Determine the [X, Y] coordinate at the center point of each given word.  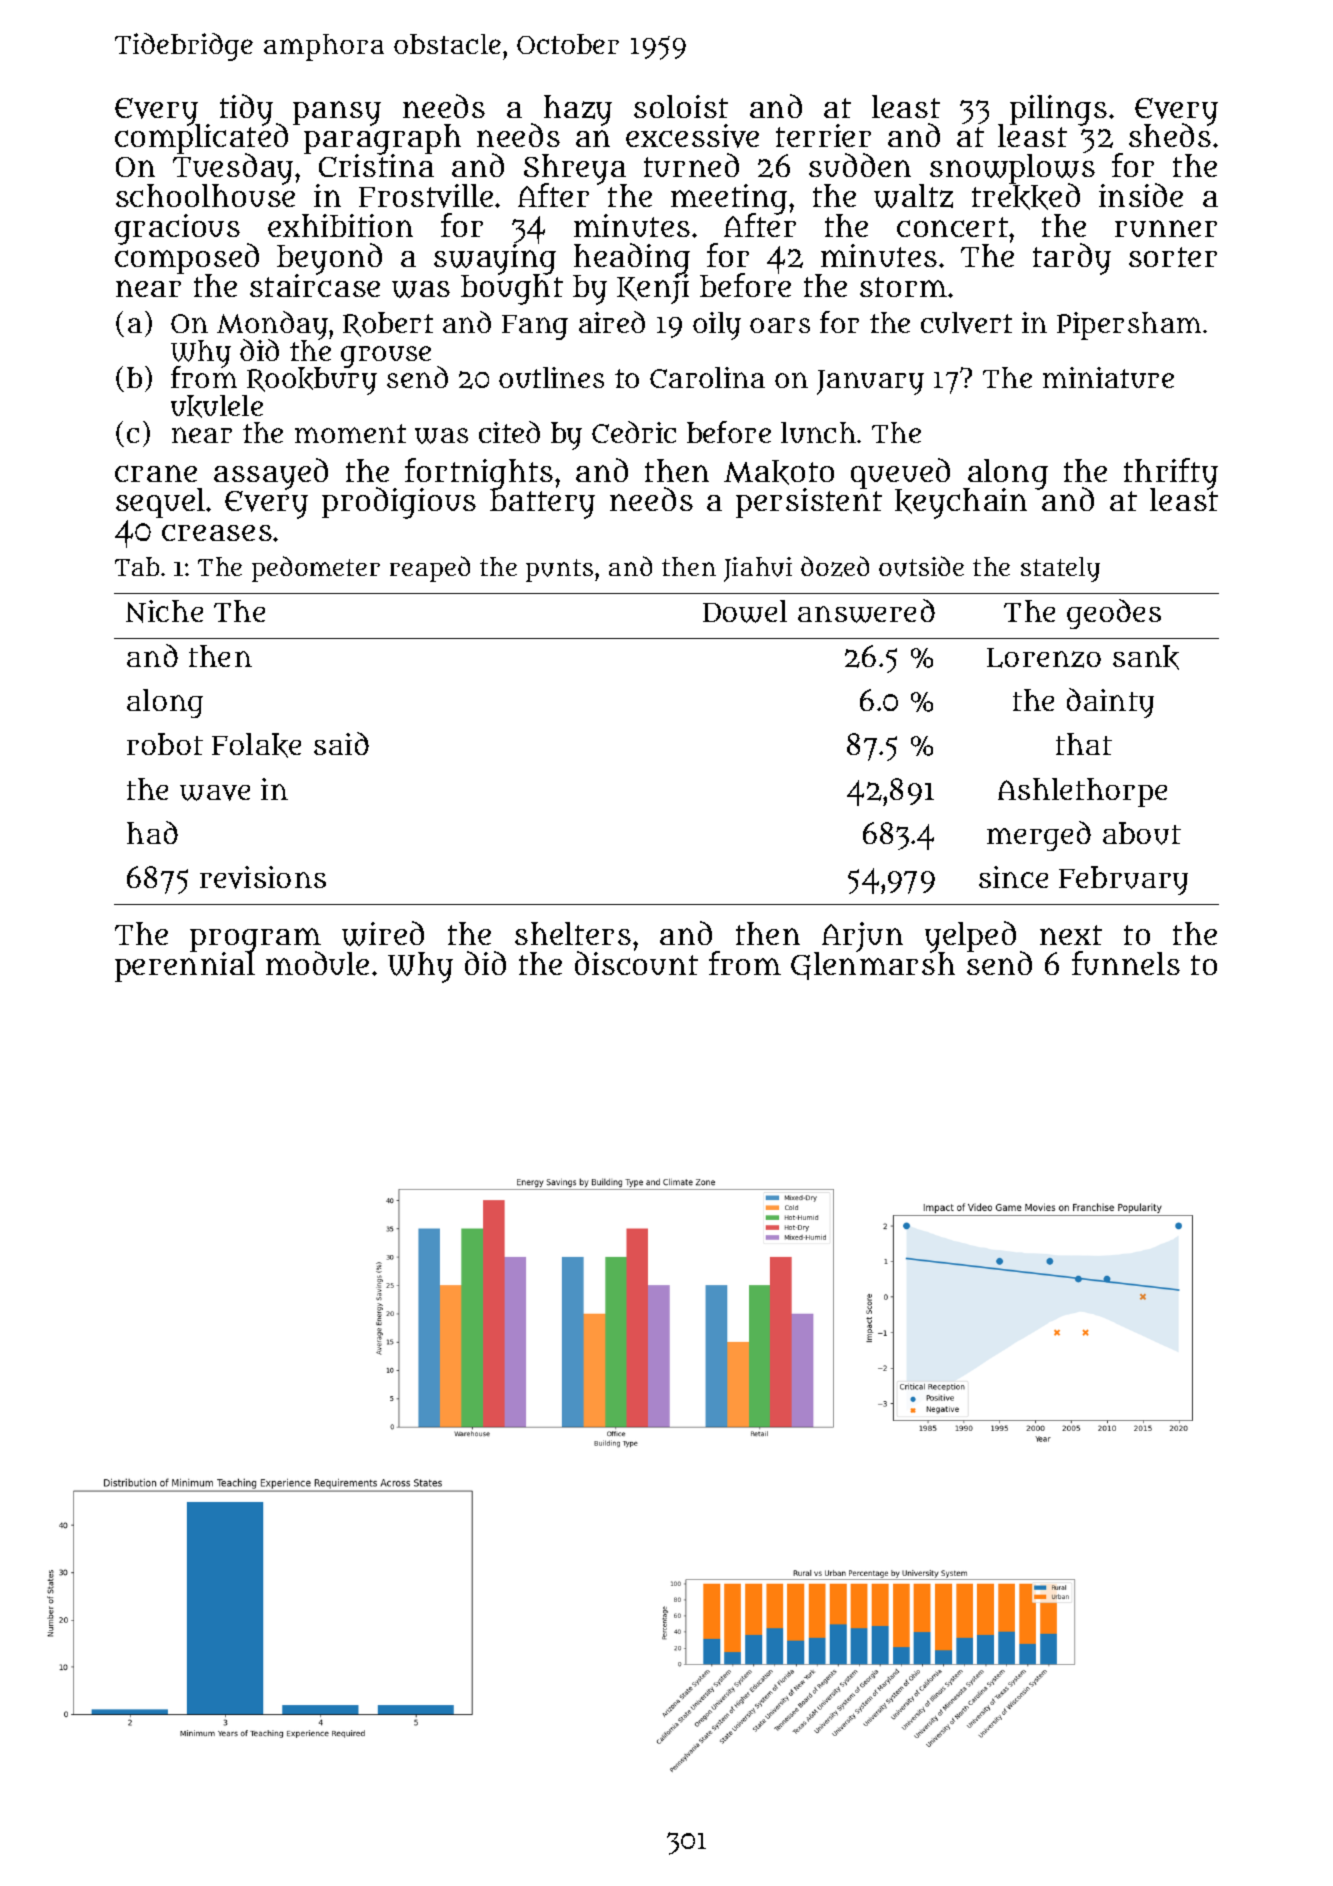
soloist [681, 106]
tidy [246, 109]
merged [1039, 836]
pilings [1058, 110]
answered [866, 611]
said [341, 743]
